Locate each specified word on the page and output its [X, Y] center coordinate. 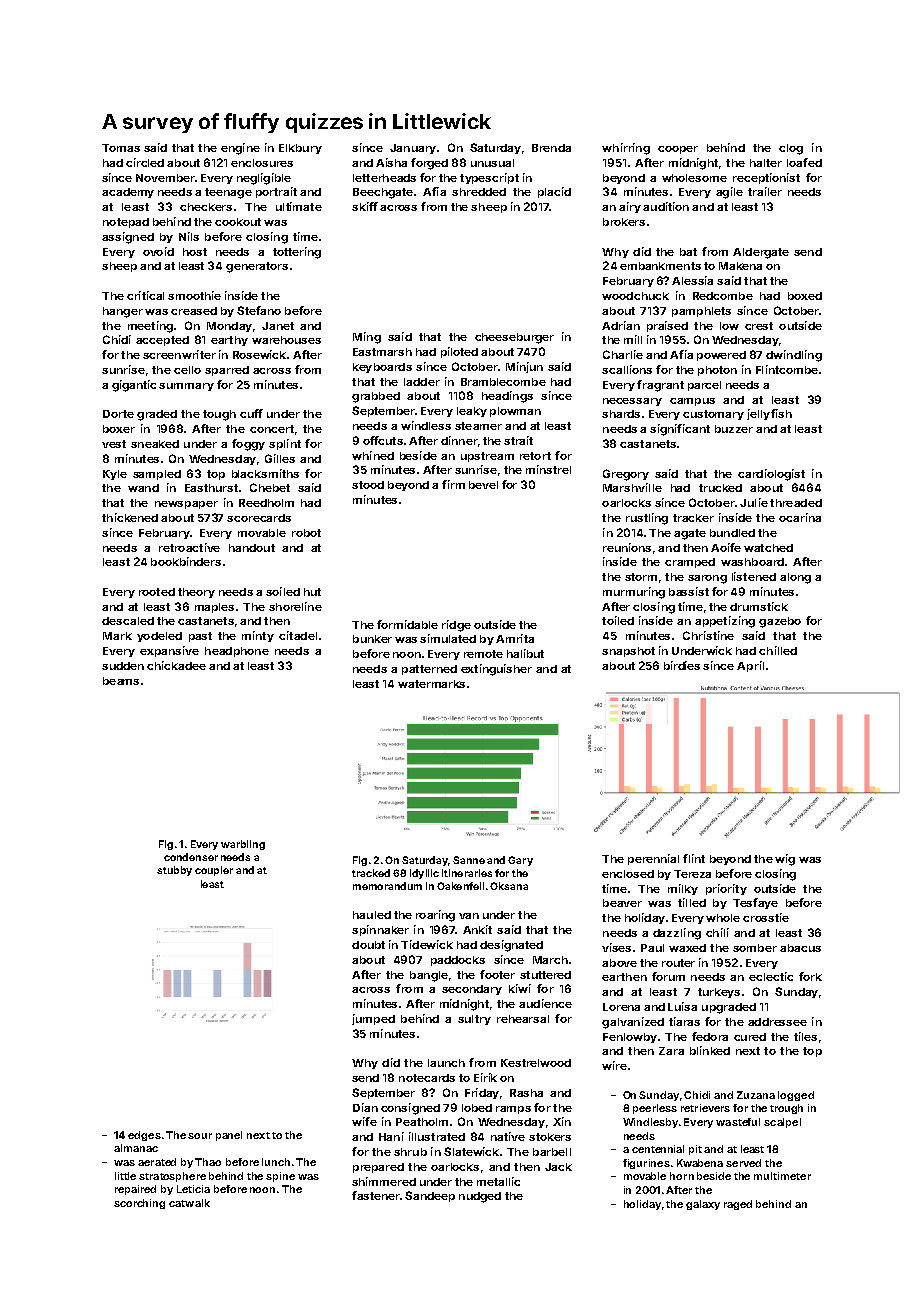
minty [258, 636]
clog [791, 149]
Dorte [118, 414]
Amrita [515, 638]
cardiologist [771, 475]
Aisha [391, 162]
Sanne [469, 860]
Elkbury [300, 149]
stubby [174, 871]
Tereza [692, 874]
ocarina [800, 517]
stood [368, 485]
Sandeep [430, 1196]
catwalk [189, 1203]
